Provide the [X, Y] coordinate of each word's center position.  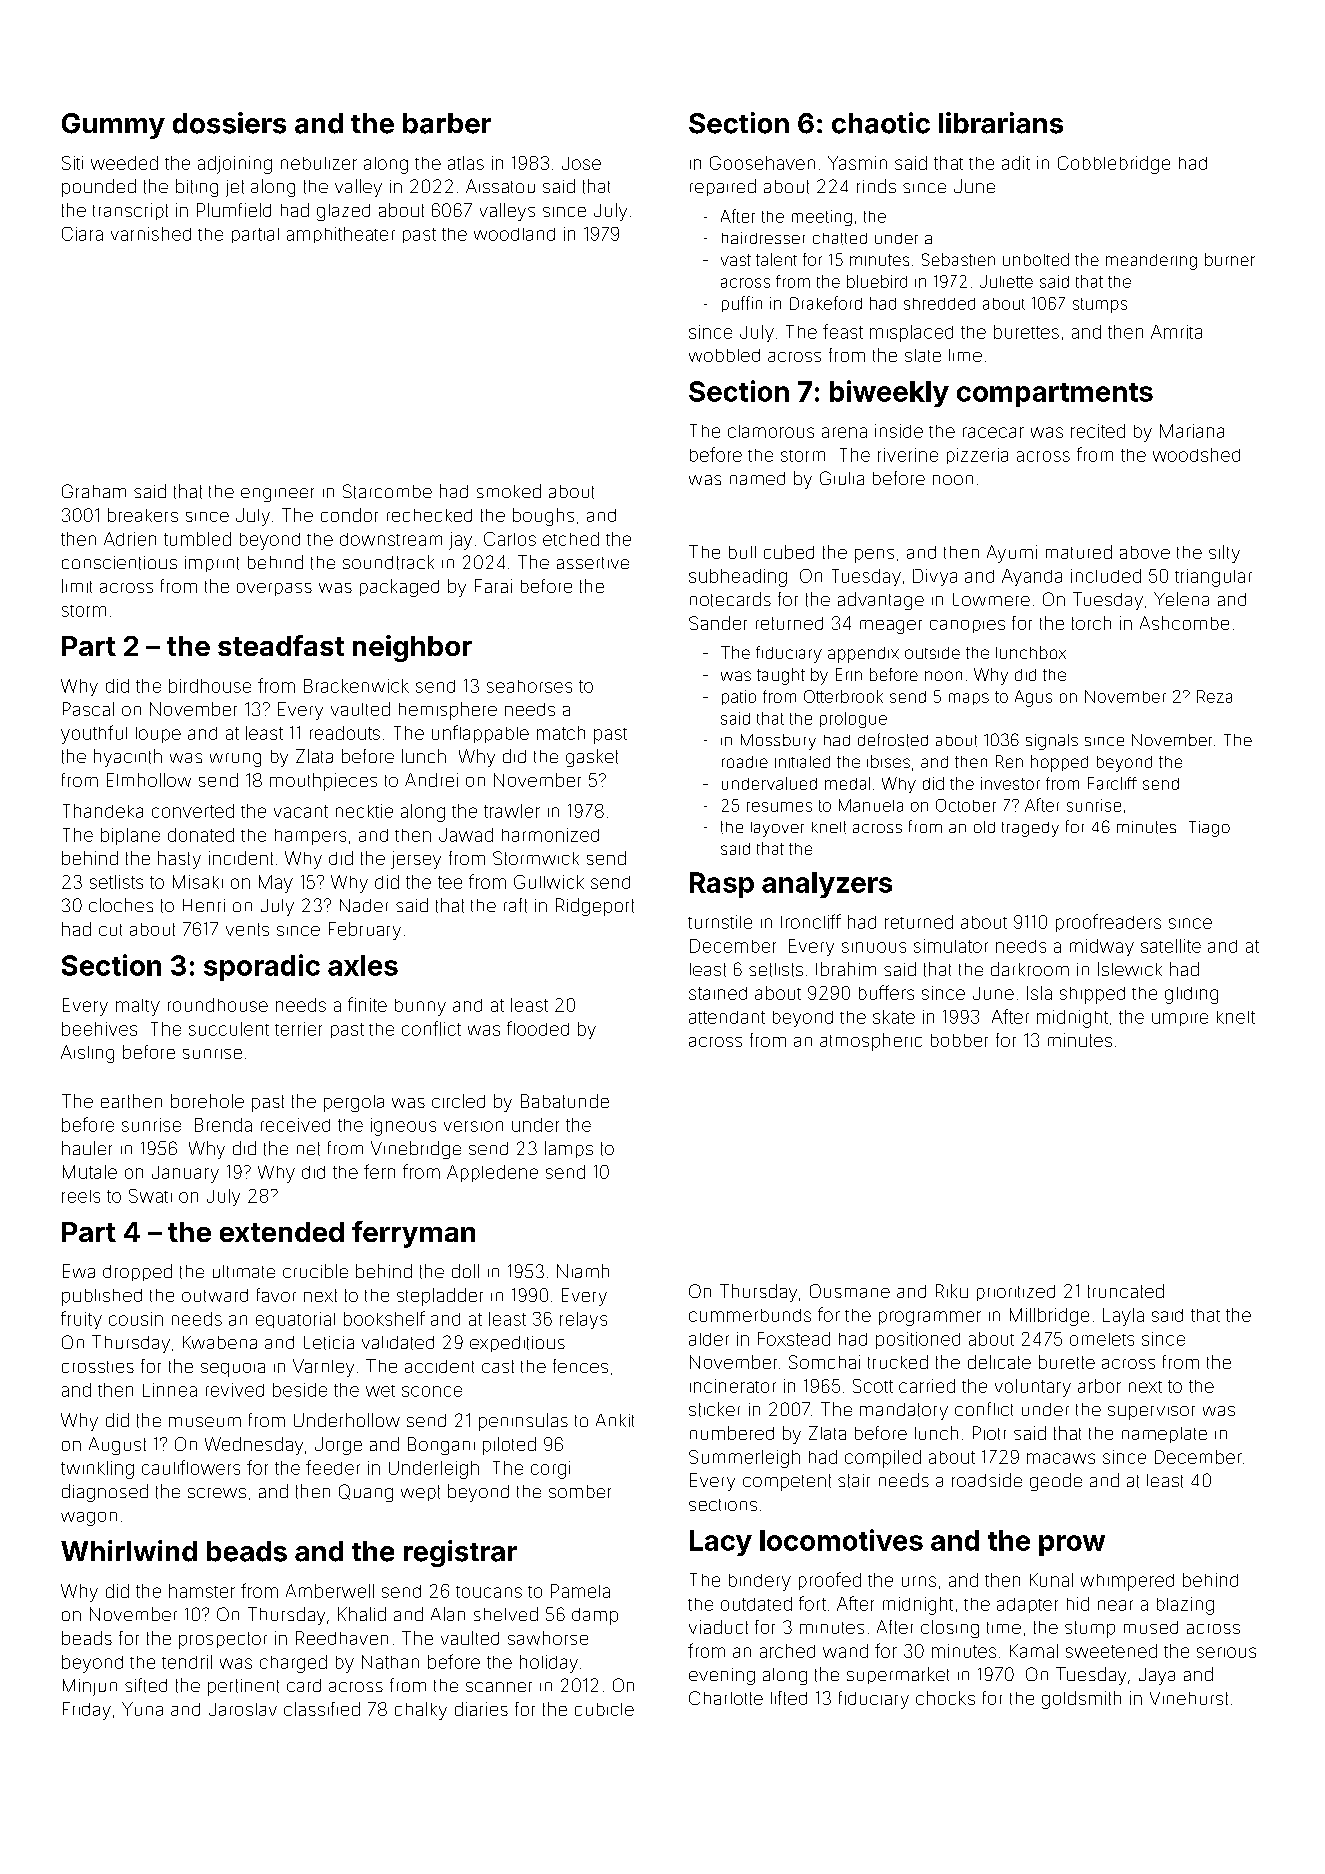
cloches [121, 905]
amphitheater [341, 235]
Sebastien [958, 259]
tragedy [1030, 829]
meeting [822, 218]
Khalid [362, 1614]
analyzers [827, 885]
